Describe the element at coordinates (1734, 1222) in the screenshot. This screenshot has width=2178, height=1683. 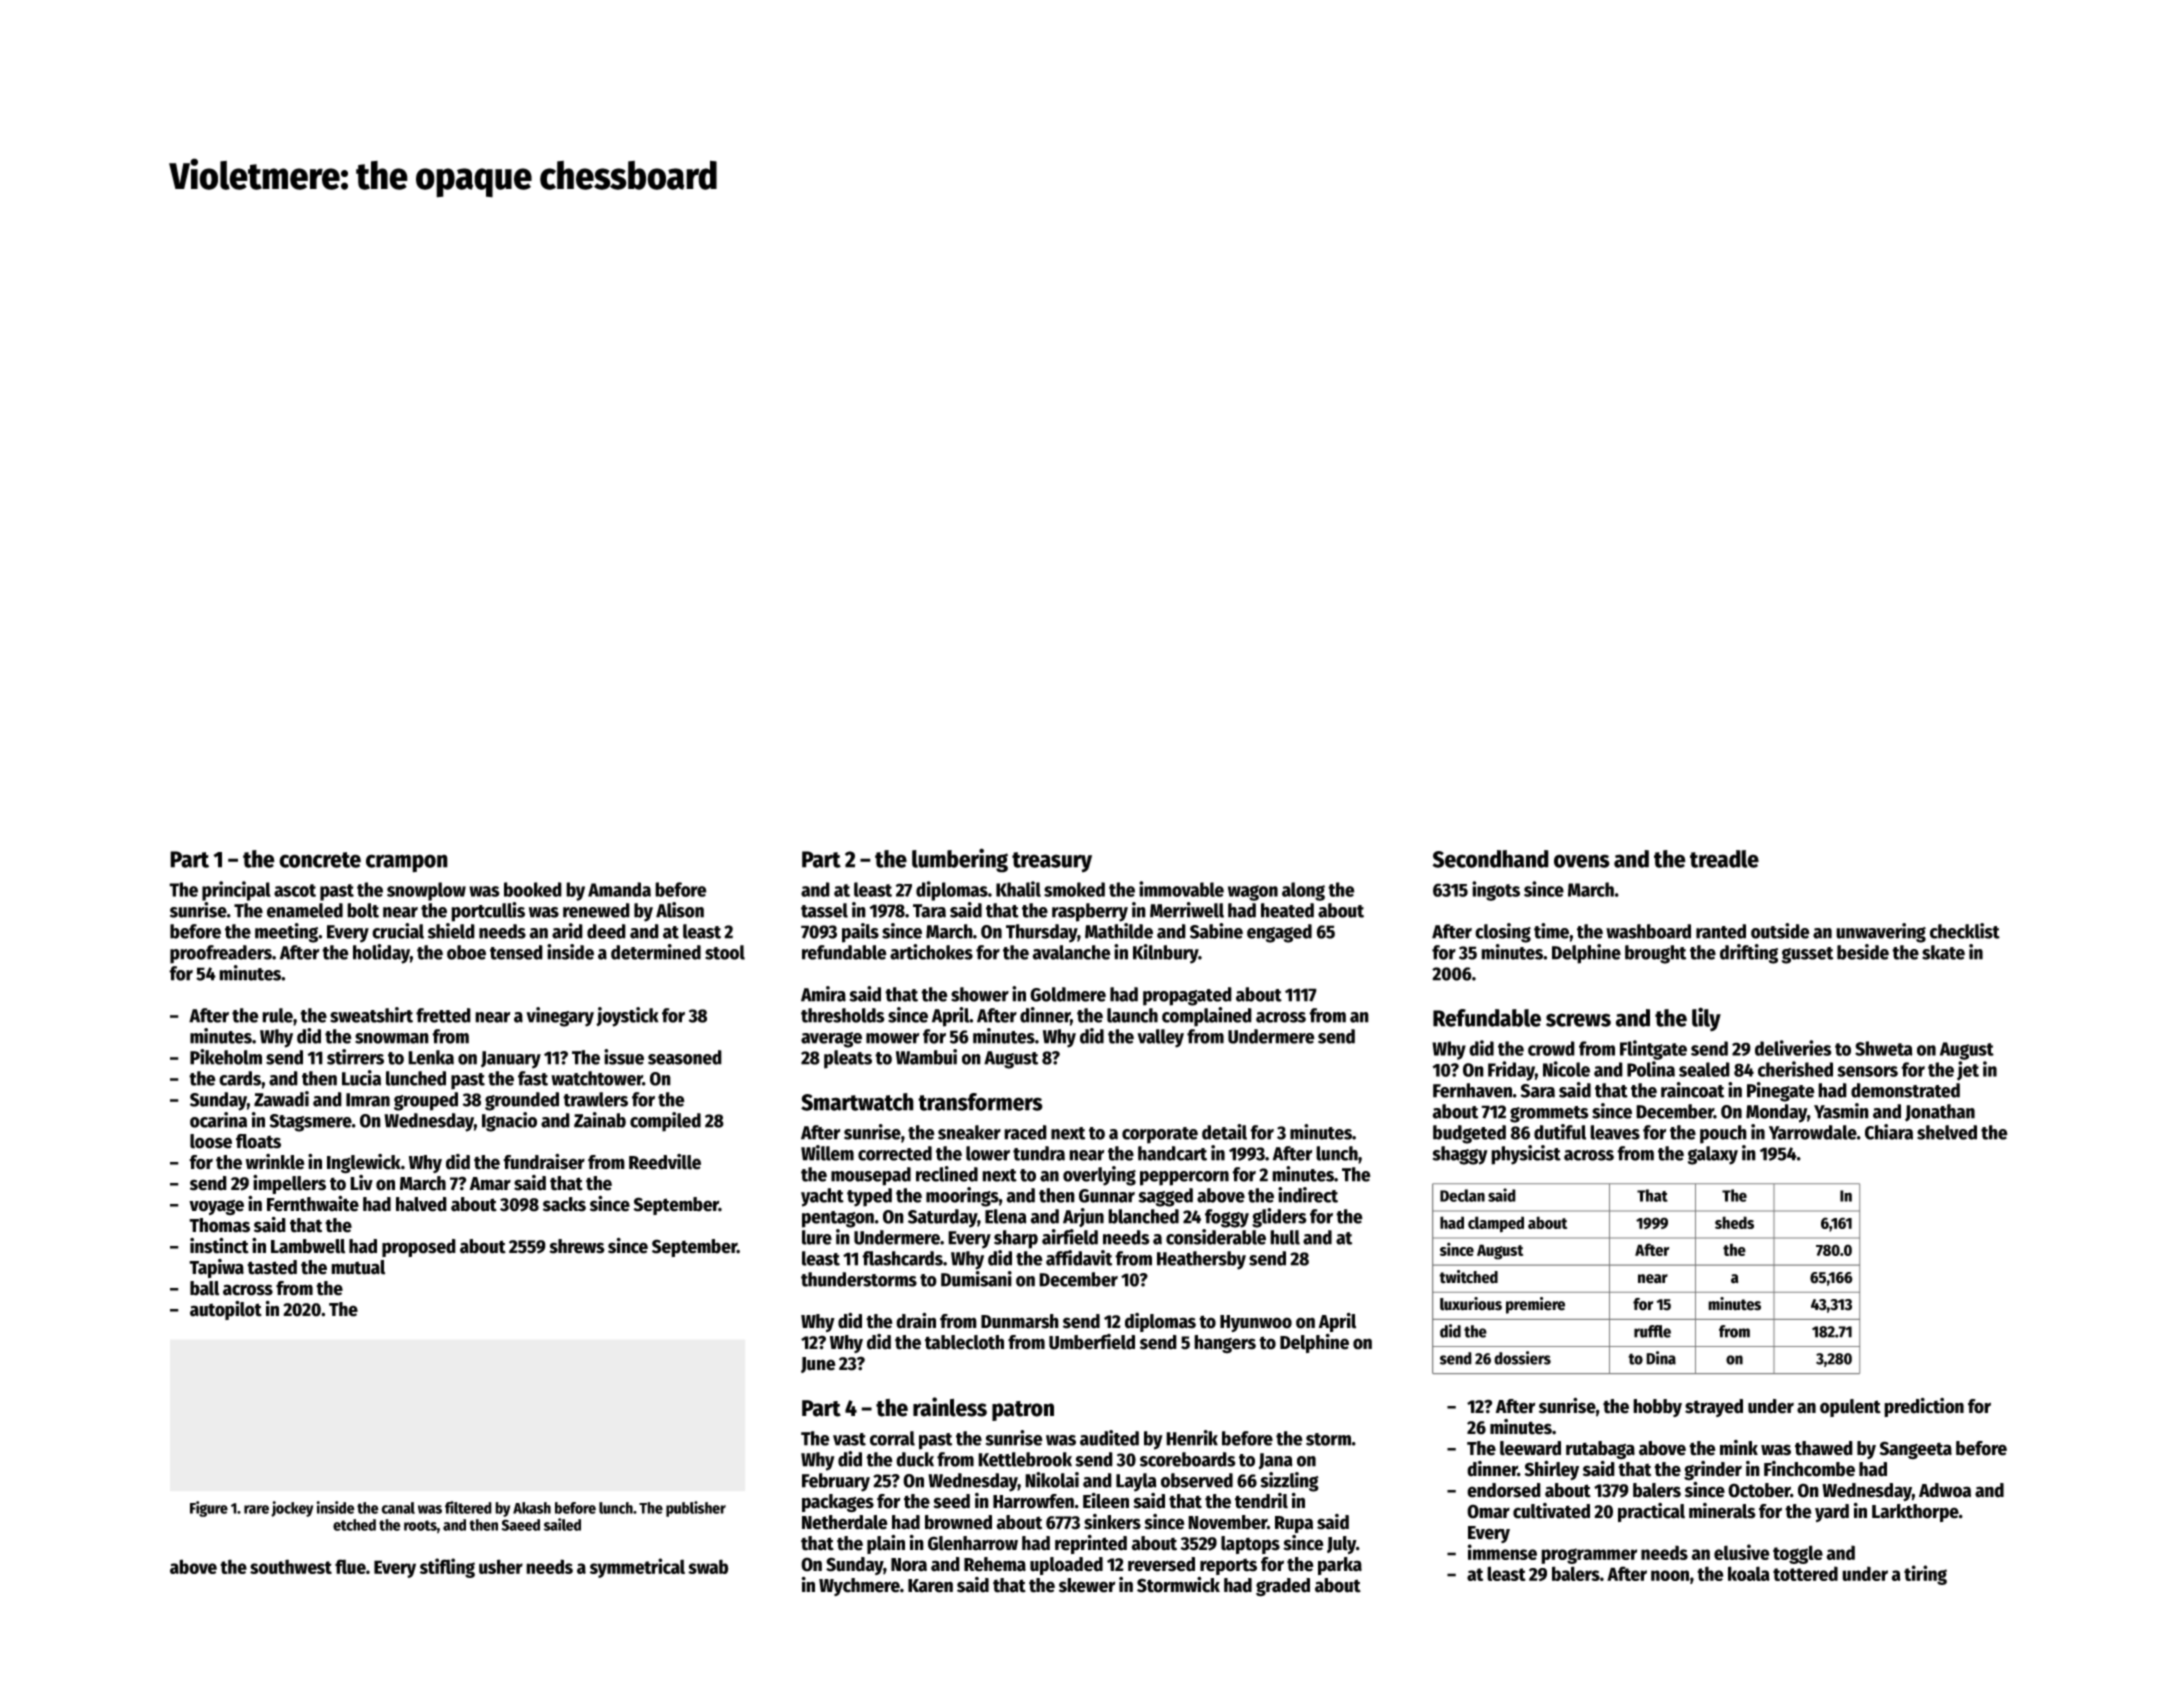
I see `sheds` at that location.
